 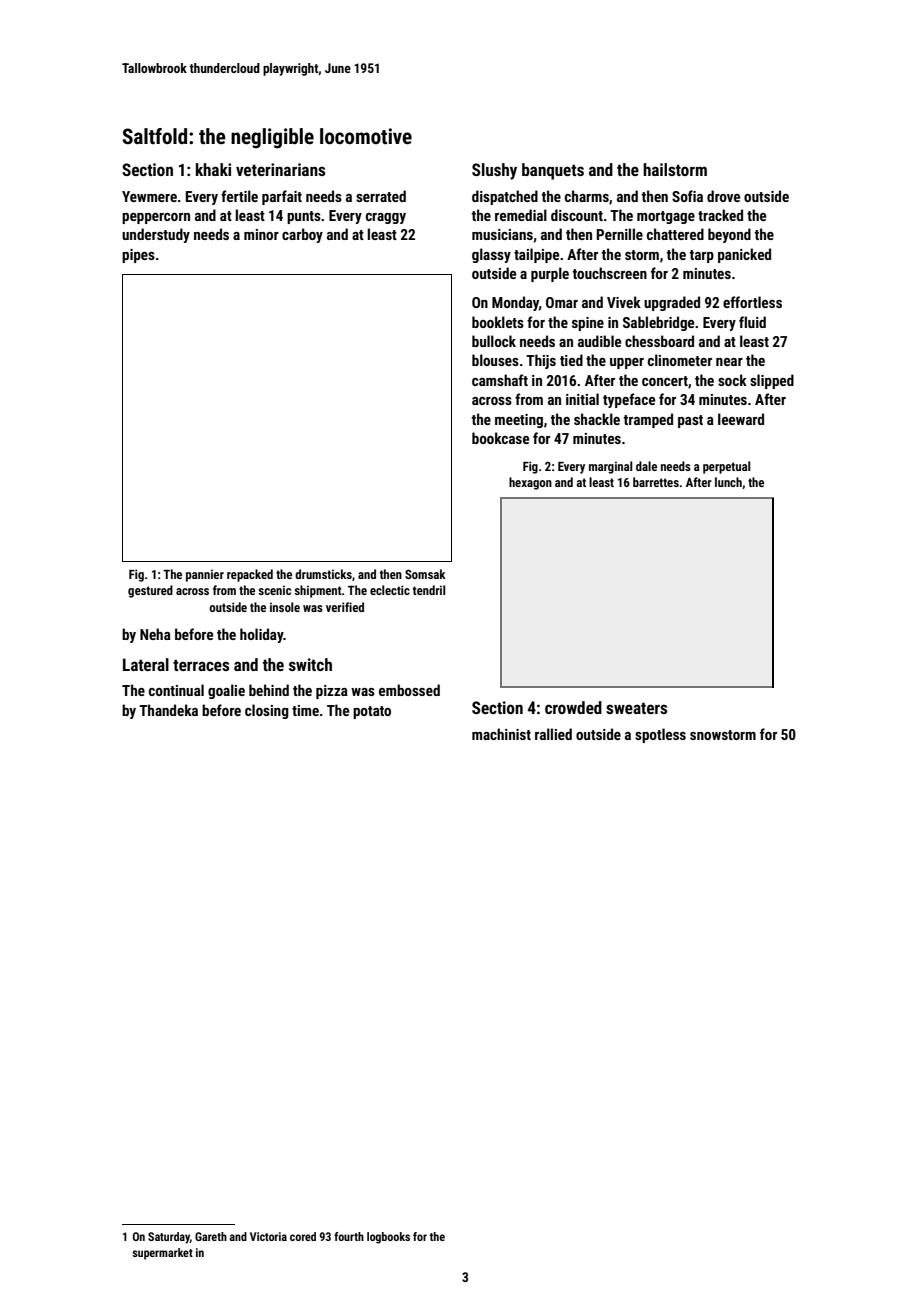 I want to click on logbooks, so click(x=388, y=1238).
